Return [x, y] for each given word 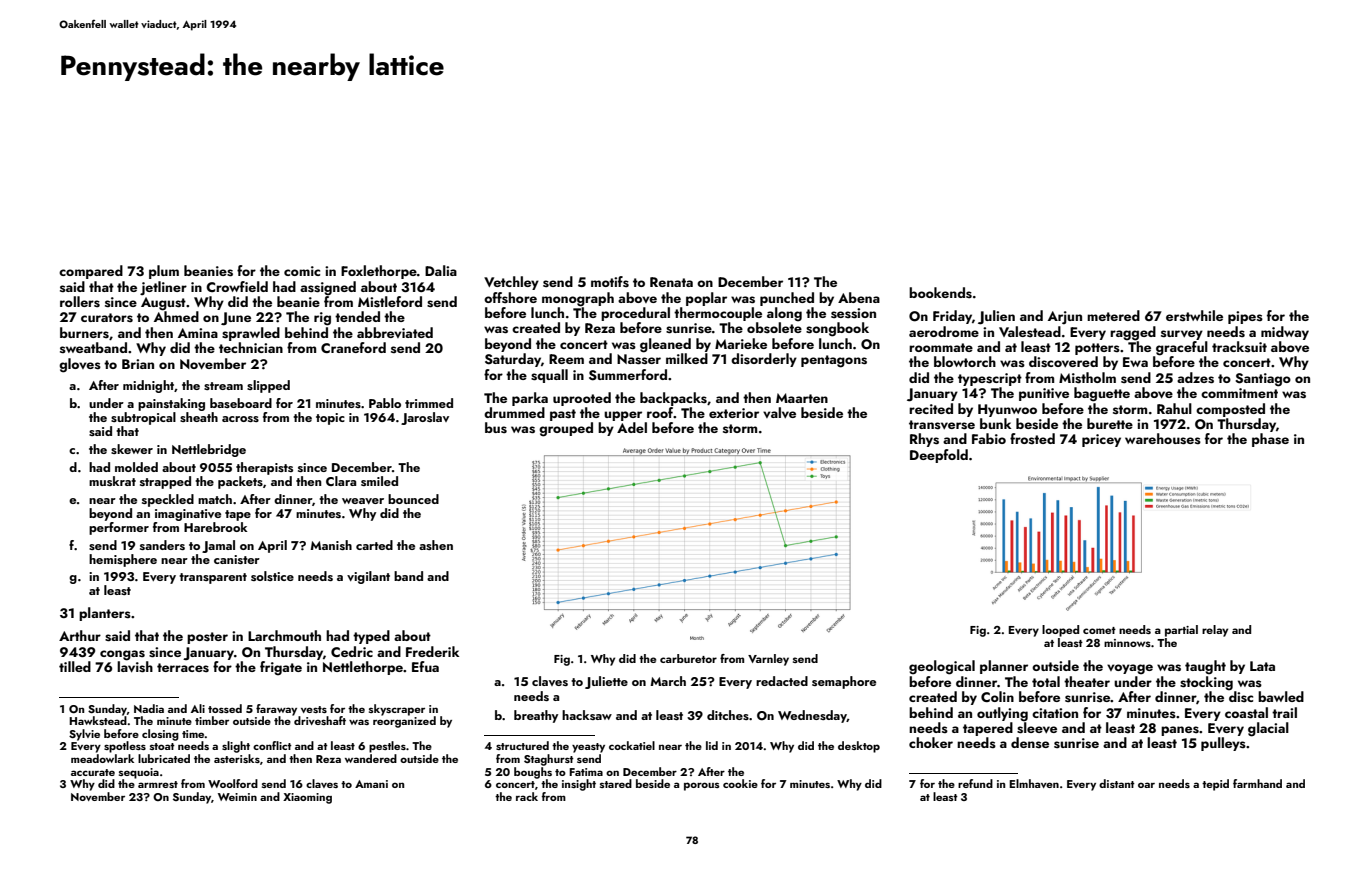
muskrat [112, 481]
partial [1181, 631]
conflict [272, 745]
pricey [1101, 440]
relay [1215, 631]
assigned [328, 288]
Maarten [802, 398]
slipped [268, 386]
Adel [632, 427]
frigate [281, 668]
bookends [940, 293]
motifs [610, 282]
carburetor [688, 658]
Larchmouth [284, 635]
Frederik [432, 651]
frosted [1032, 438]
